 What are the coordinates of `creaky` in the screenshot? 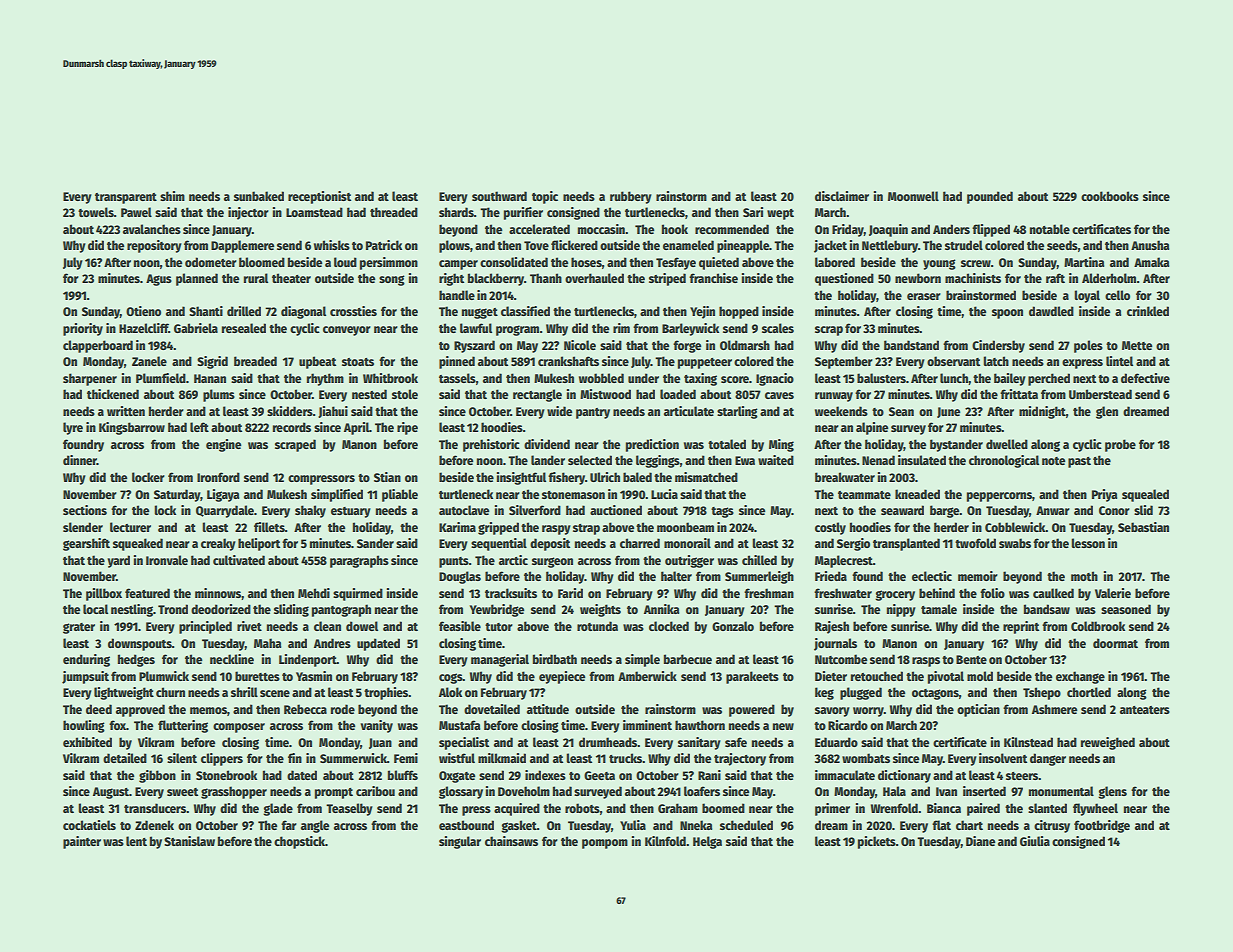 It's located at (218, 544).
